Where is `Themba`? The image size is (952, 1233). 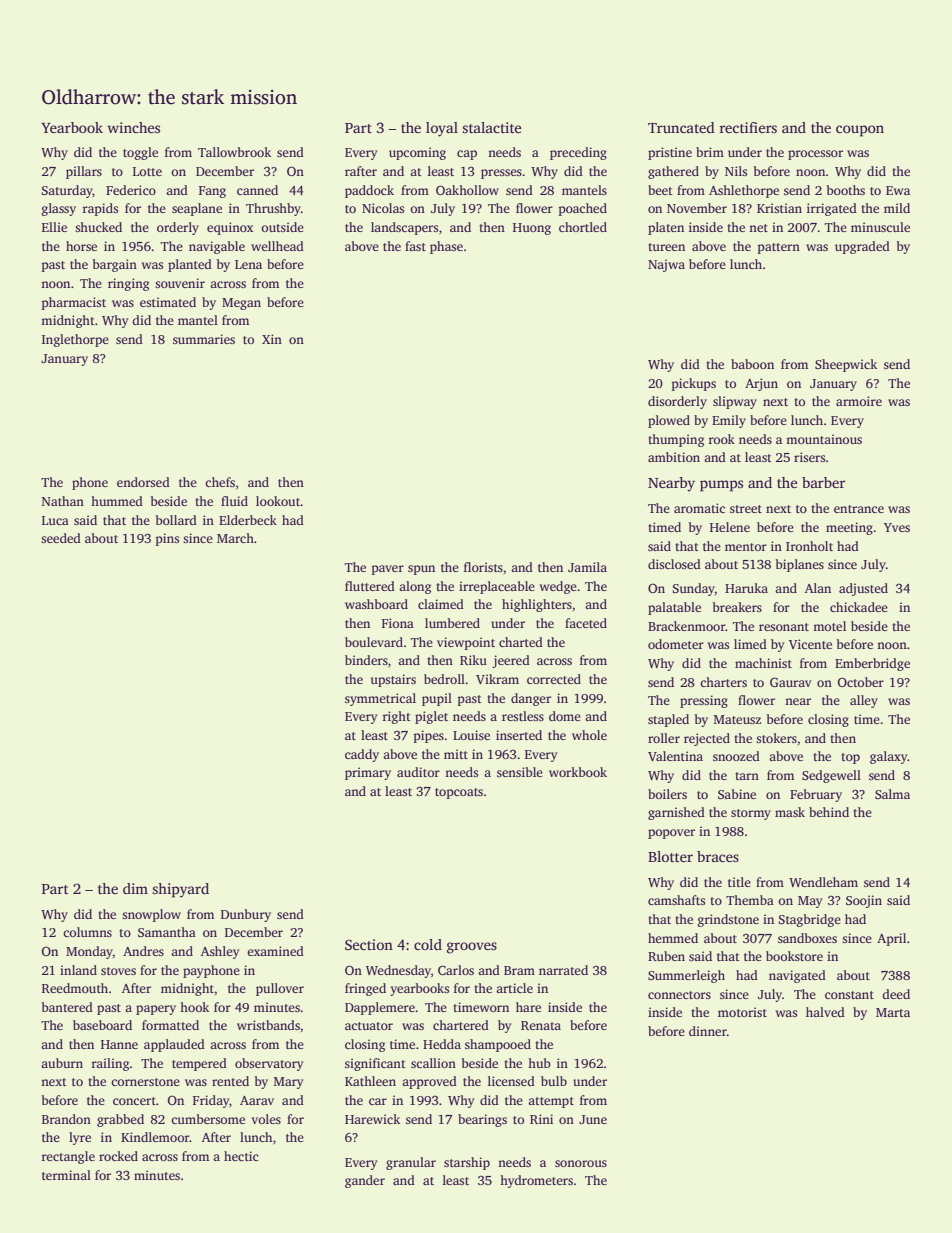
Themba is located at coordinates (750, 900).
